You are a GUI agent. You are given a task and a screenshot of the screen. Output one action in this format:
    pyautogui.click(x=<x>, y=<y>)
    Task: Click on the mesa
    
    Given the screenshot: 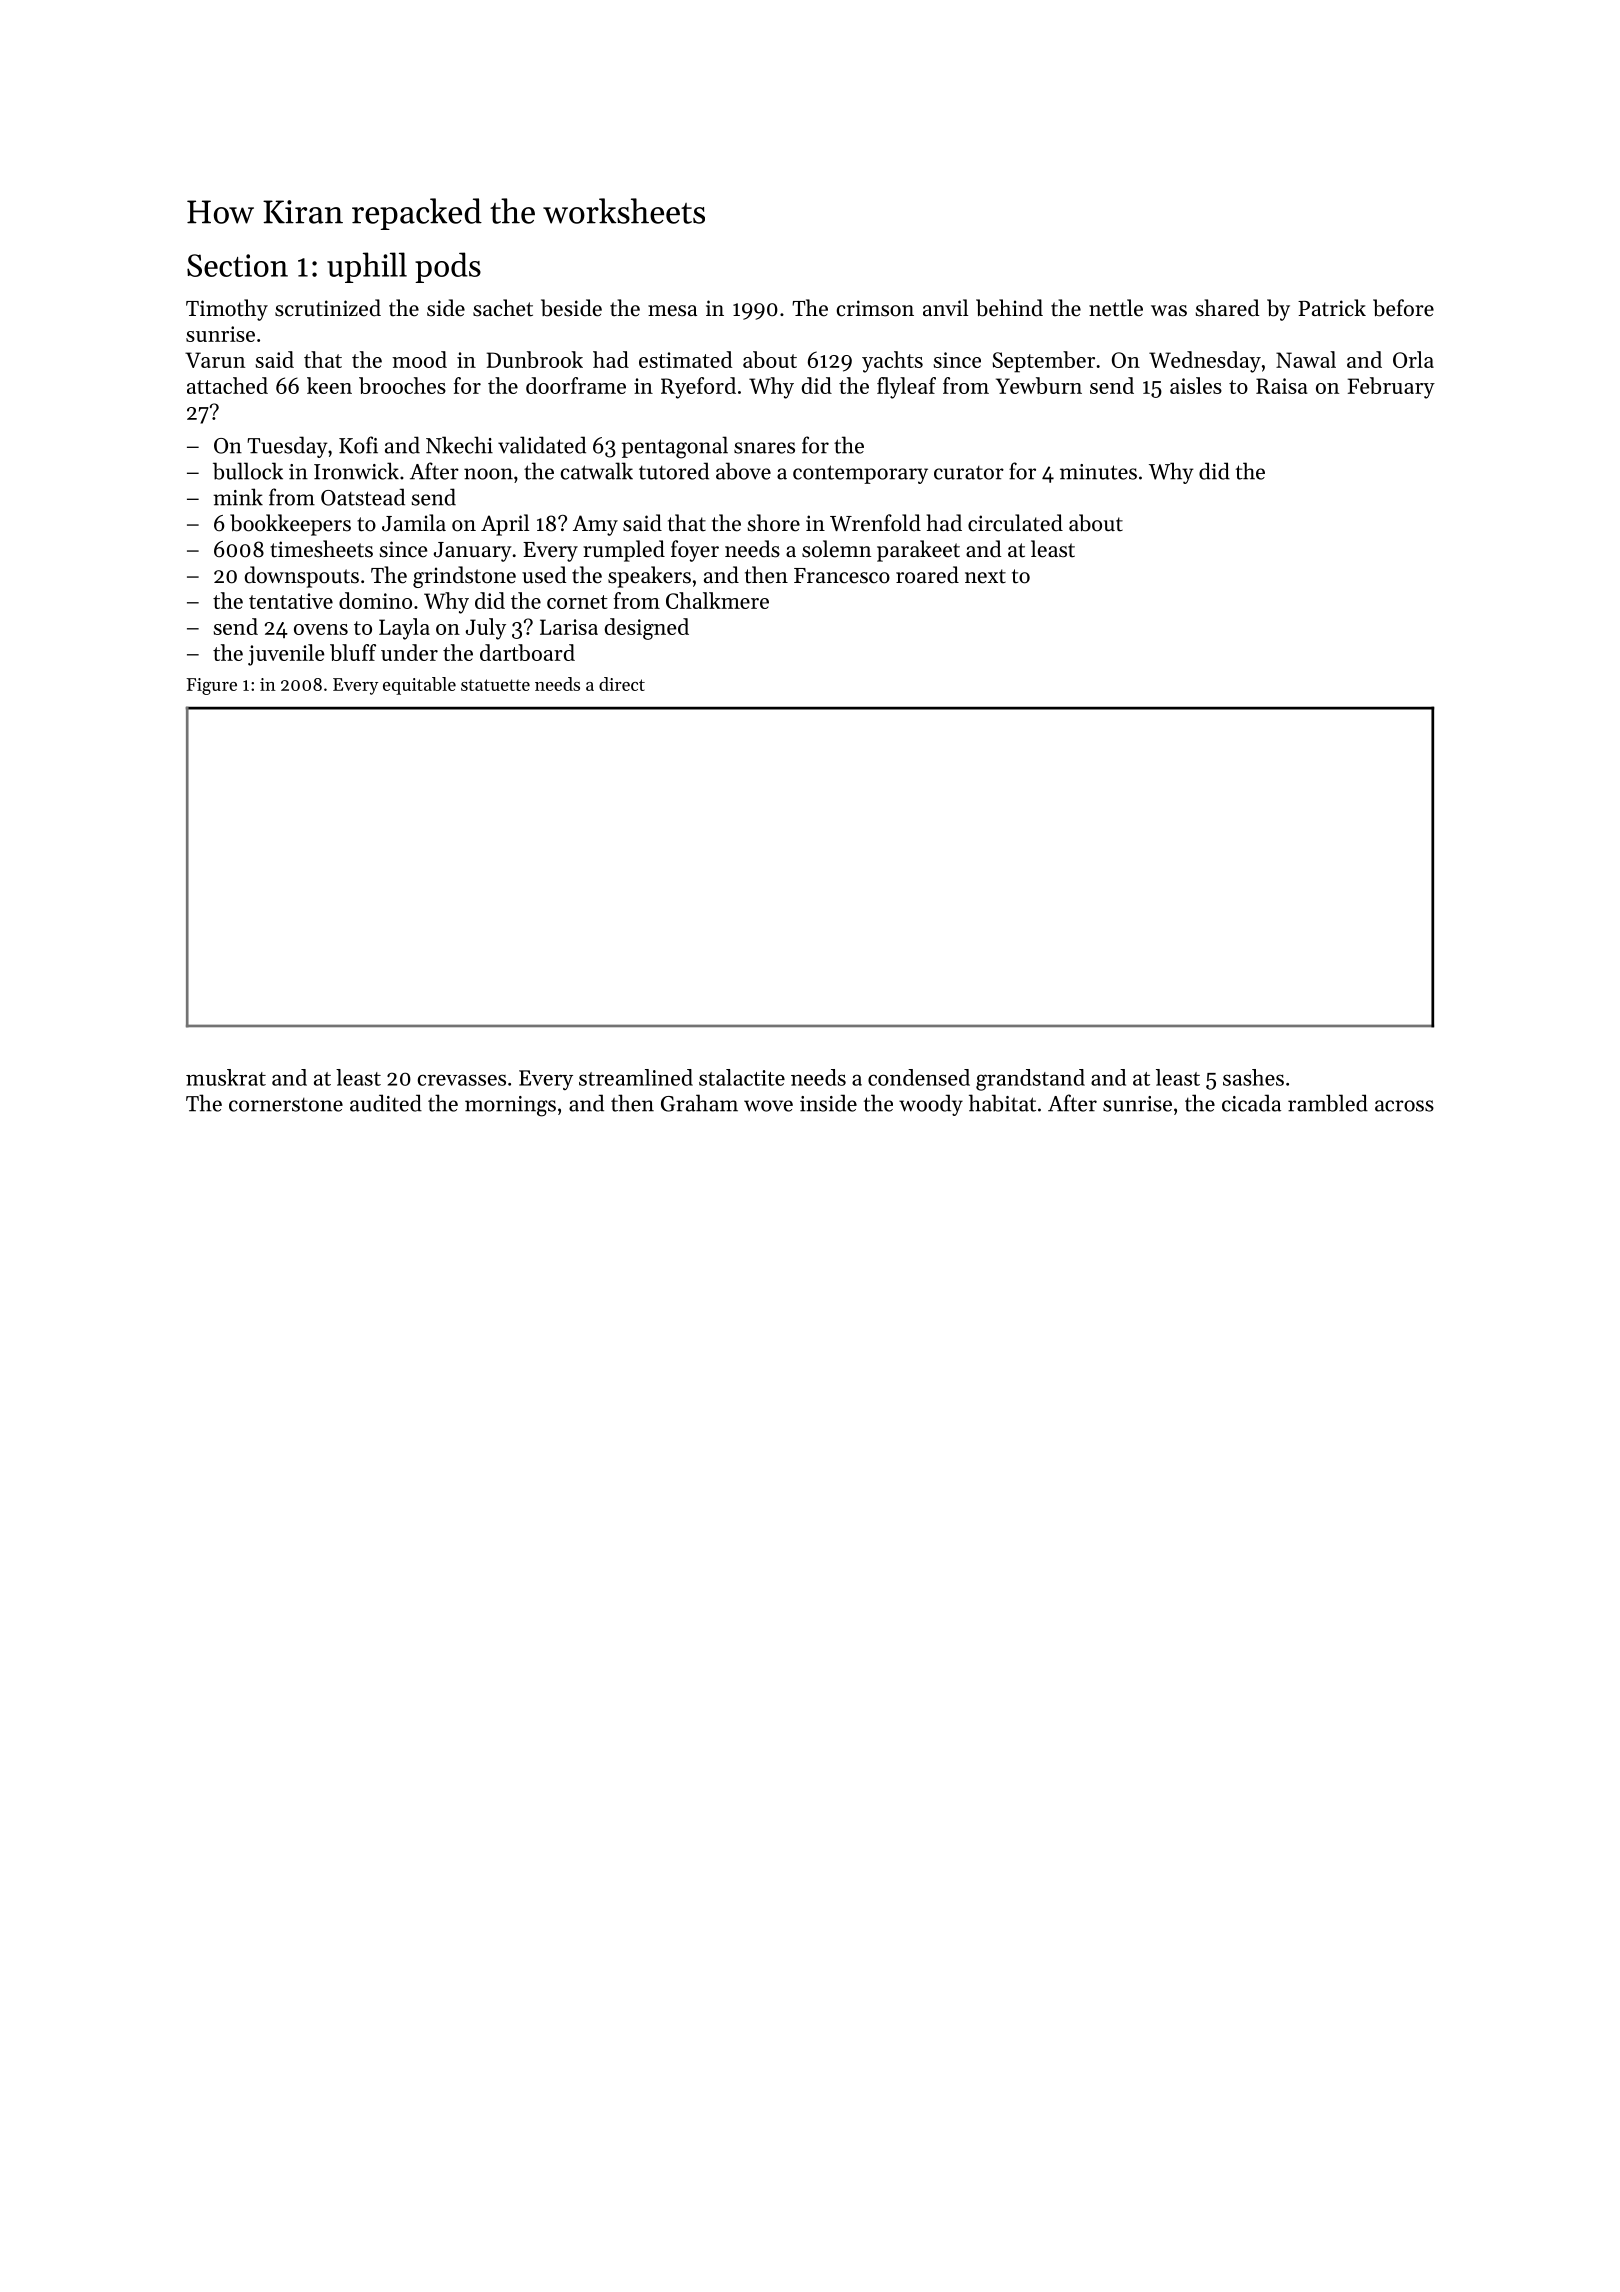 What is the action you would take?
    pyautogui.click(x=672, y=311)
